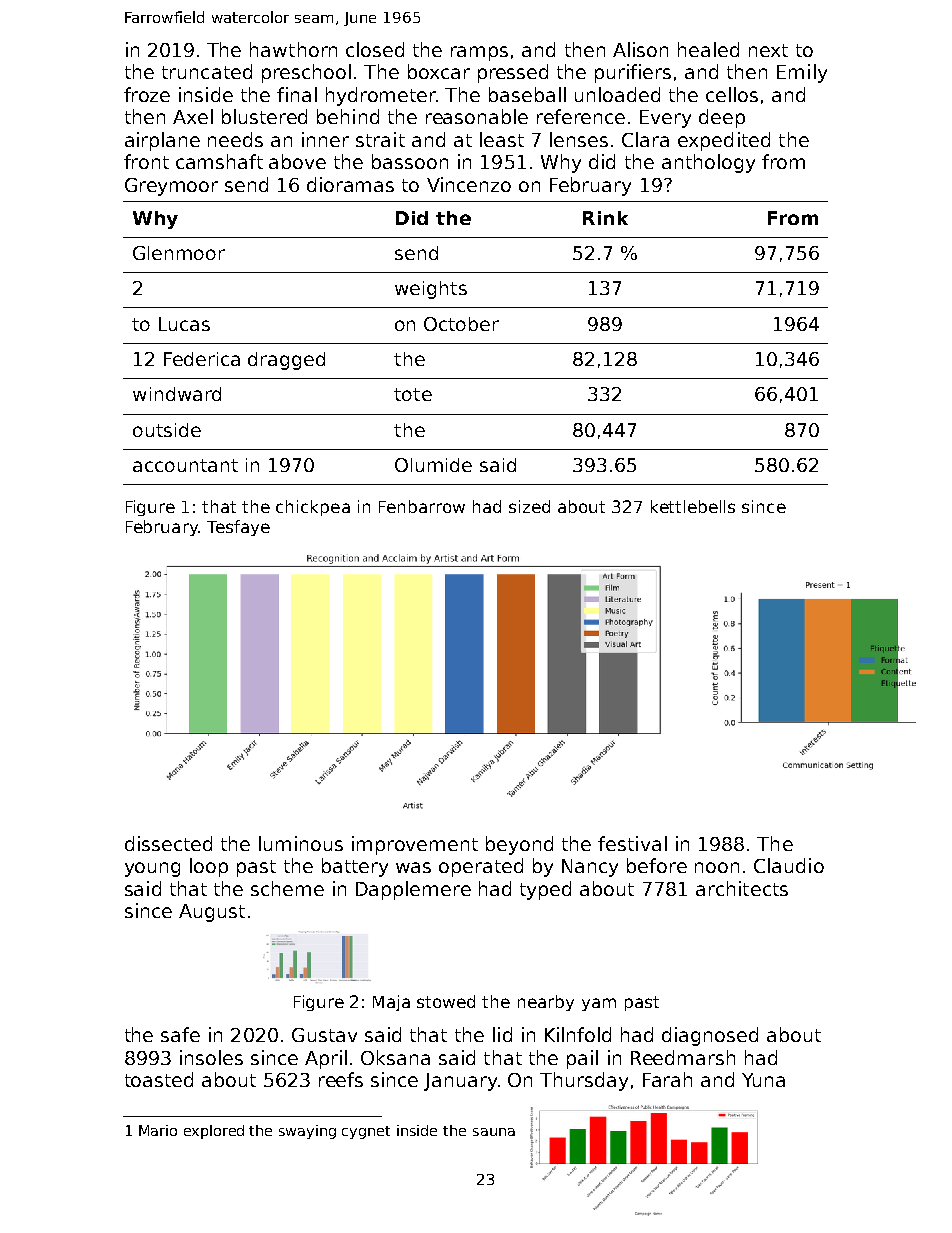 Image resolution: width=952 pixels, height=1233 pixels. Describe the element at coordinates (708, 163) in the screenshot. I see `anthology` at that location.
